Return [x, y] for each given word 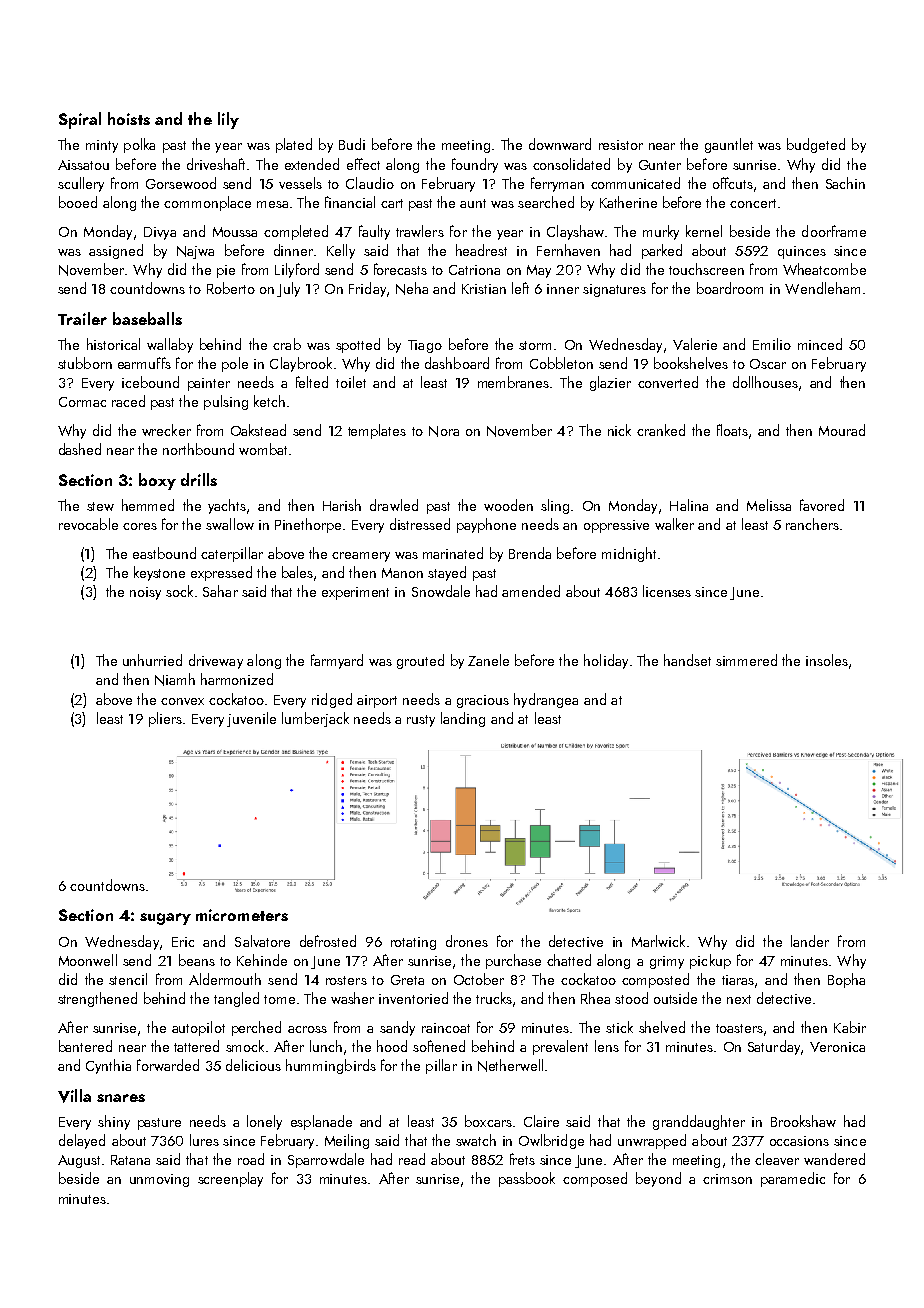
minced [820, 344]
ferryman [557, 184]
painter [209, 384]
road [251, 1159]
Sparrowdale [326, 1160]
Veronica [837, 1047]
